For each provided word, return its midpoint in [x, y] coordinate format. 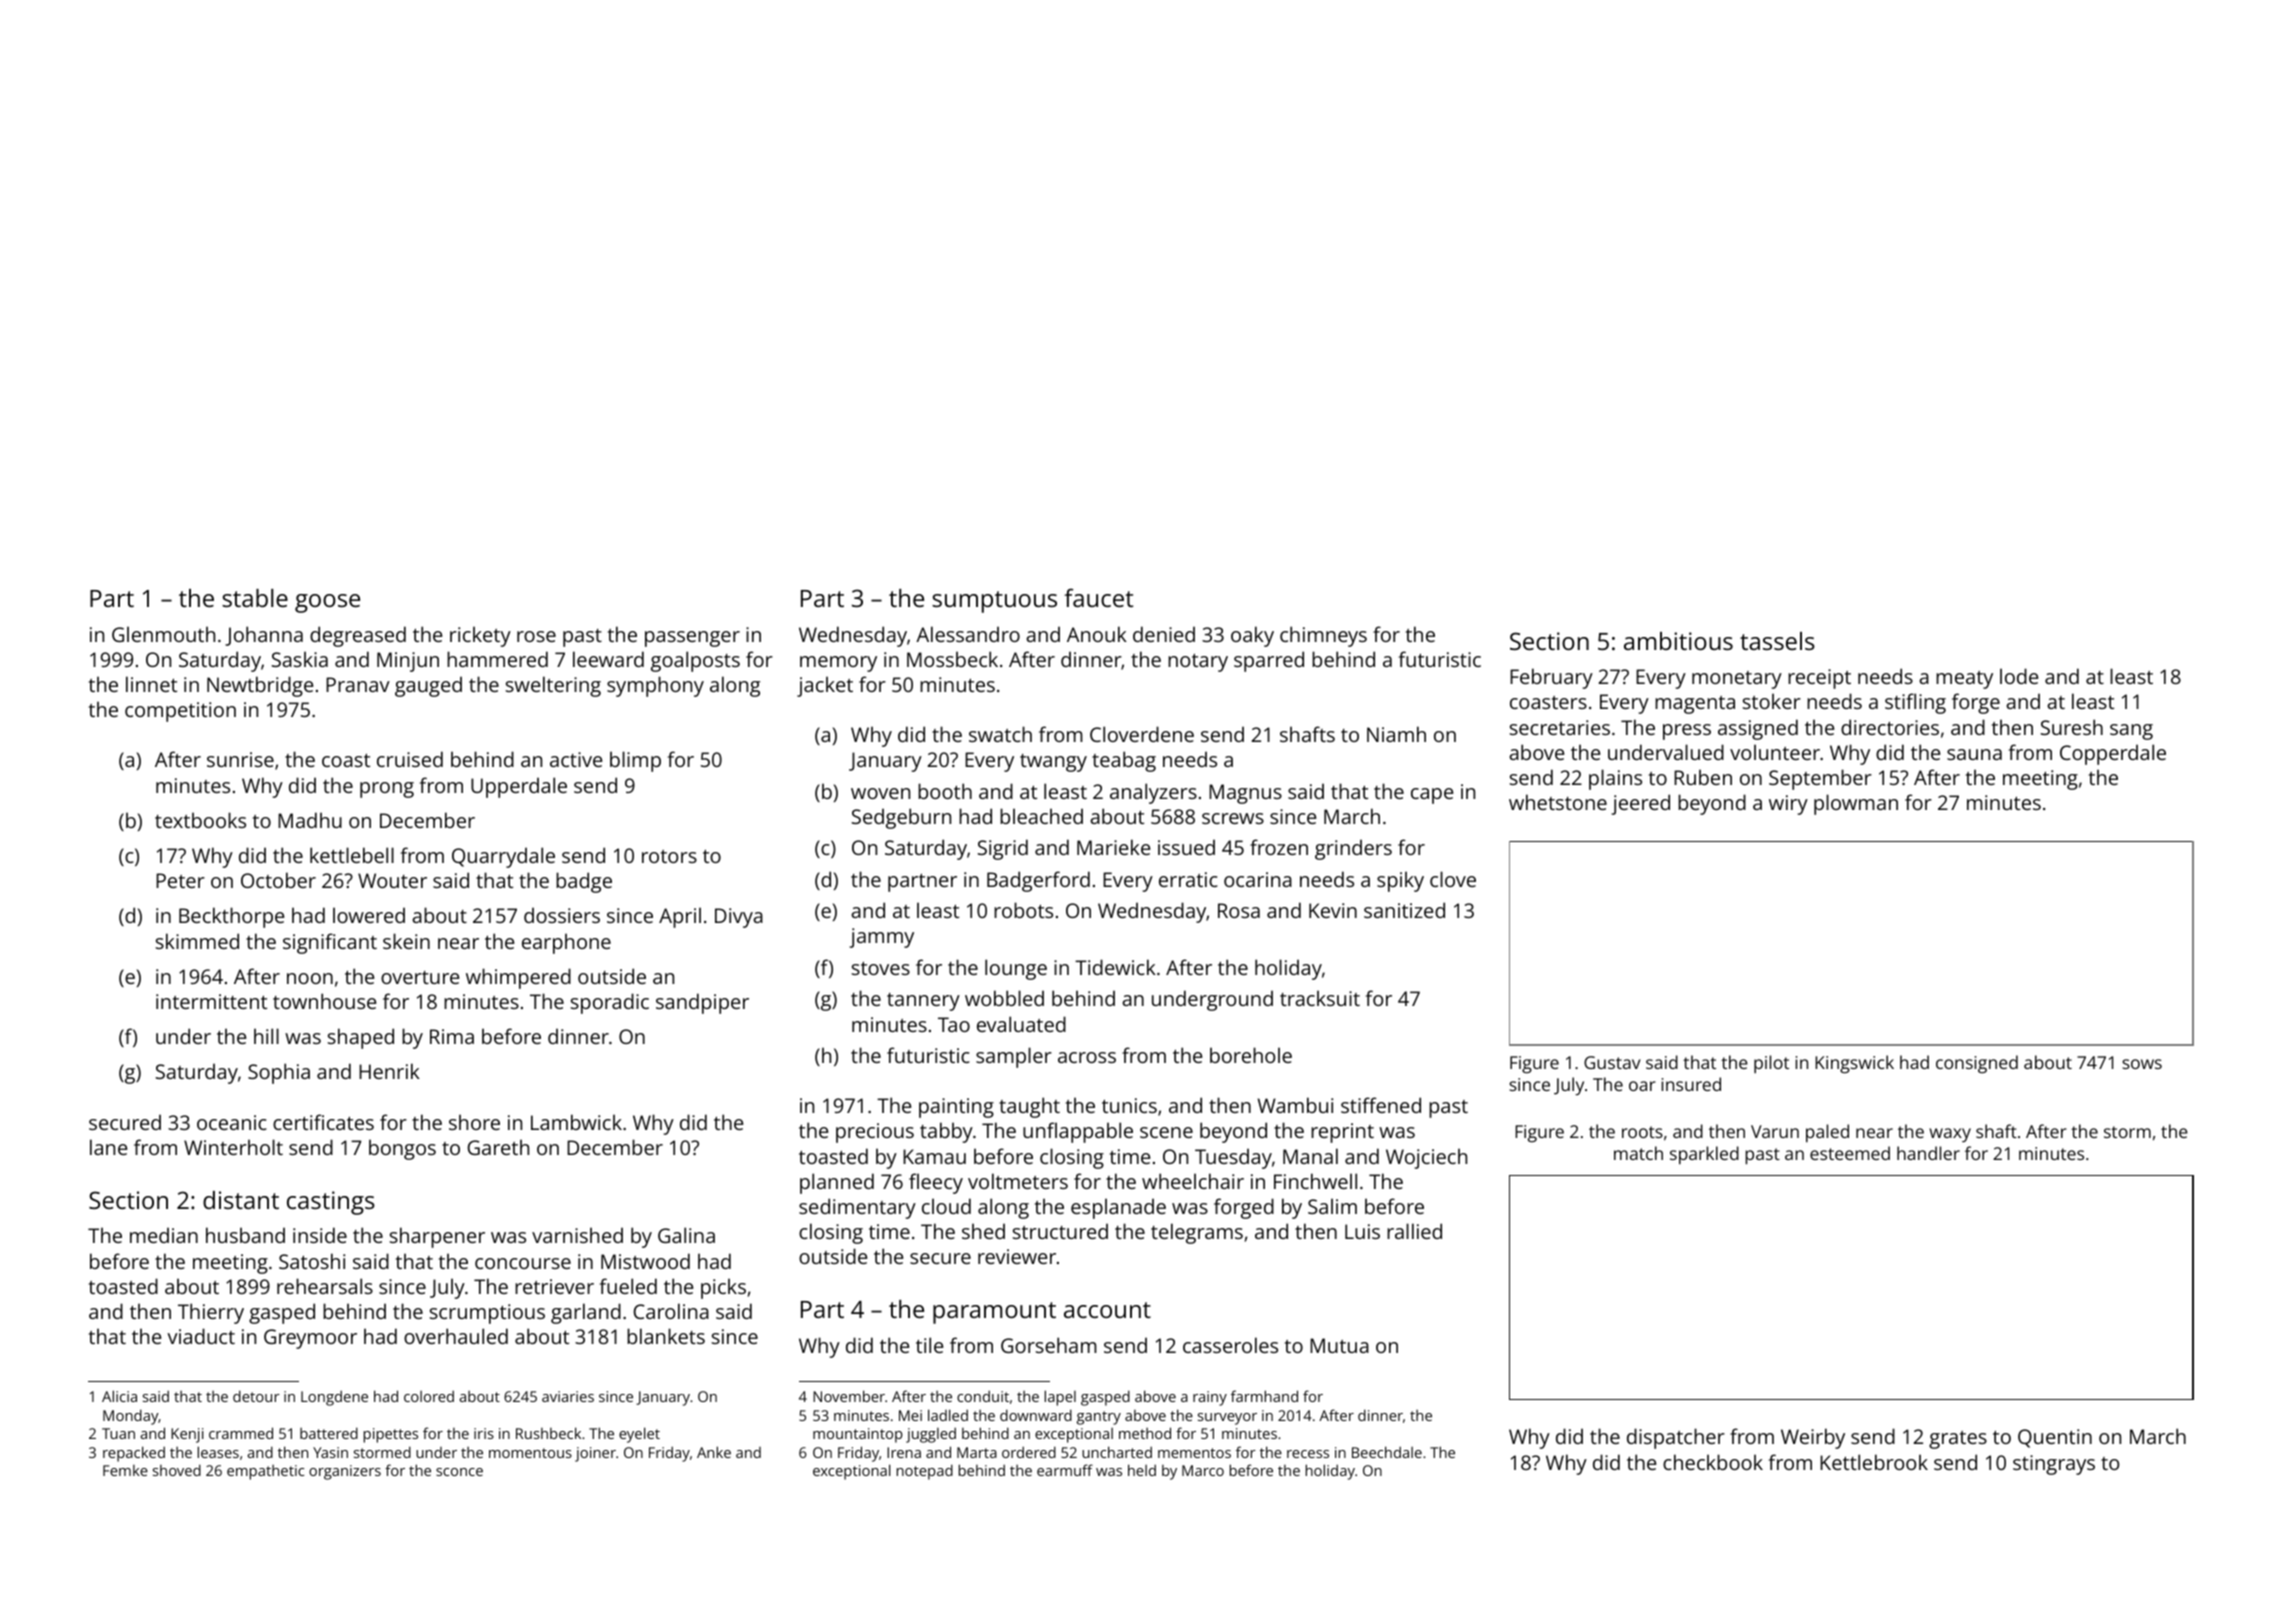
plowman [1856, 804]
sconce [459, 1472]
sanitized [1404, 910]
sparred [1269, 661]
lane [108, 1147]
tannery [923, 1002]
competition [180, 712]
